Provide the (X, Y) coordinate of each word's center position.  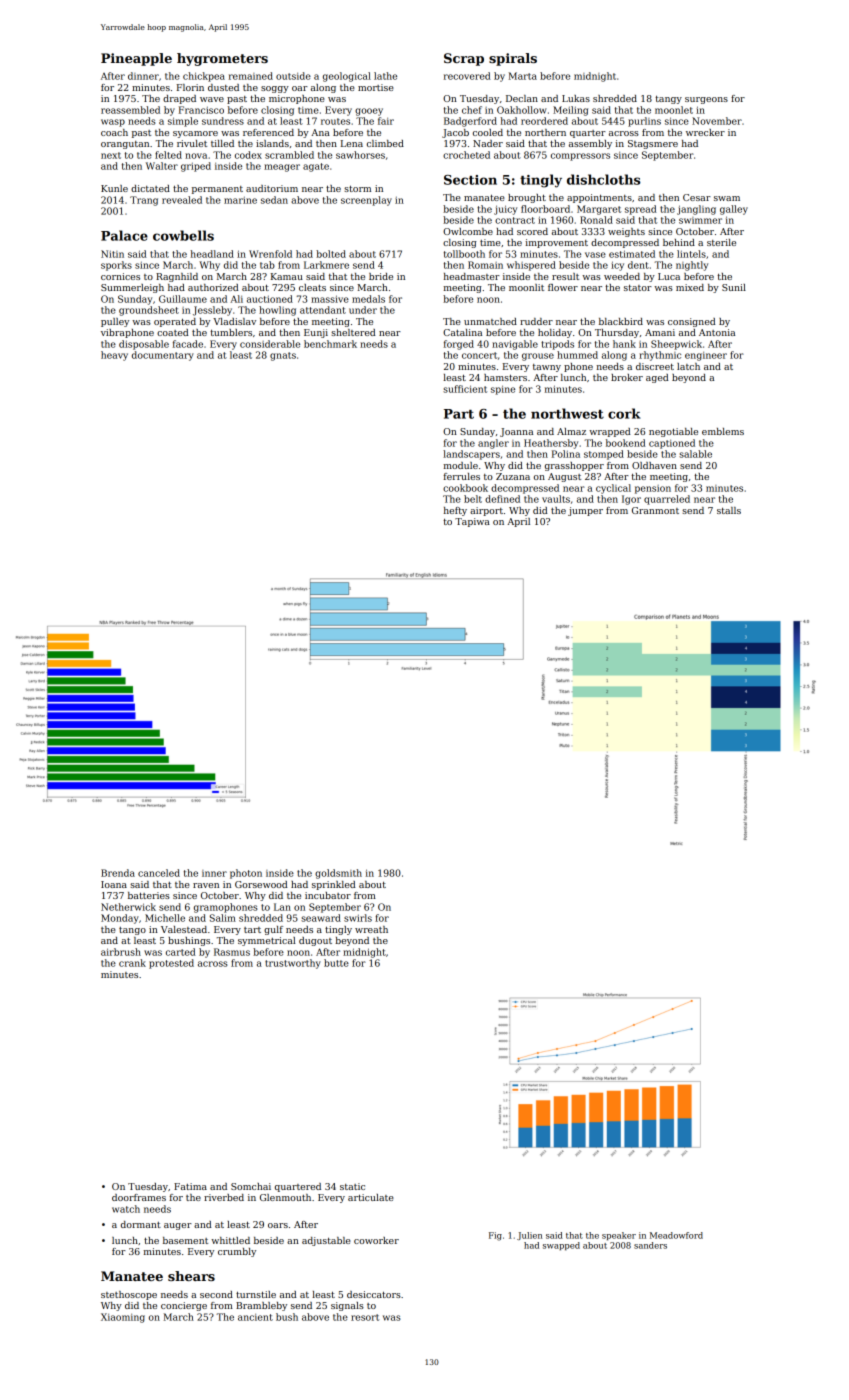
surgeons (706, 100)
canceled (159, 873)
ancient (255, 1317)
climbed (385, 143)
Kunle (114, 188)
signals (347, 1306)
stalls (729, 510)
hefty (455, 511)
